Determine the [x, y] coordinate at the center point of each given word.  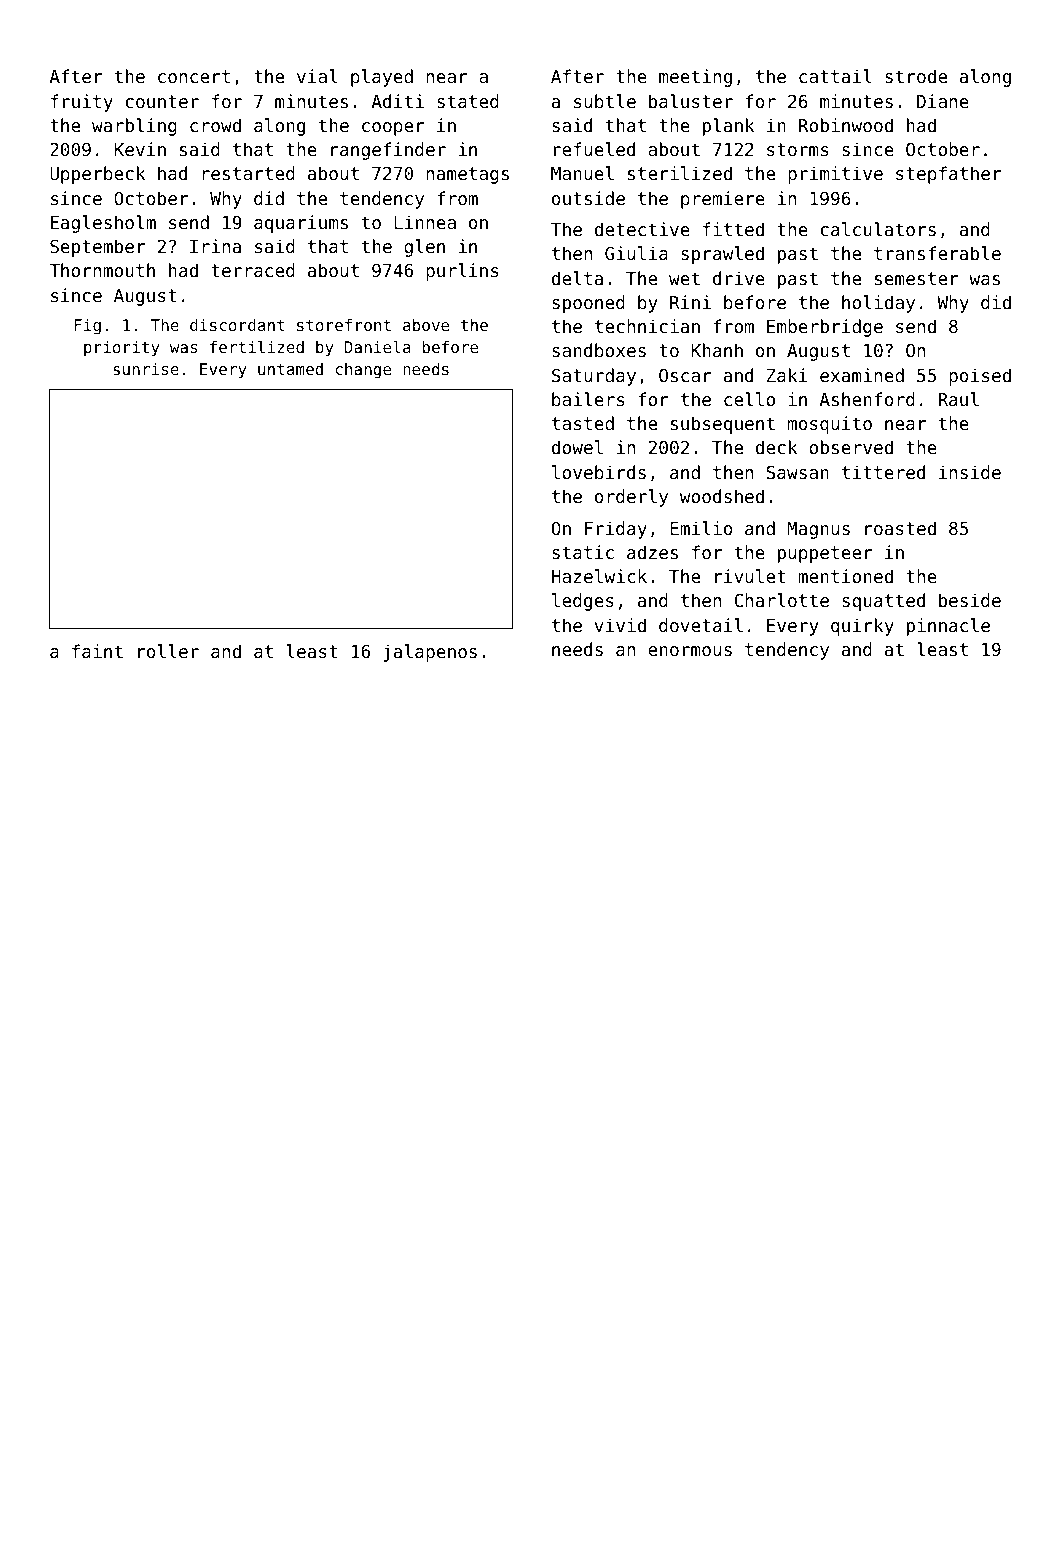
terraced [253, 270]
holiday [878, 304]
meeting [695, 78]
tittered [883, 472]
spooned [588, 304]
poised [980, 377]
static [583, 552]
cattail [835, 76]
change [363, 371]
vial [317, 76]
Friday [616, 530]
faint [97, 651]
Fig [88, 327]
